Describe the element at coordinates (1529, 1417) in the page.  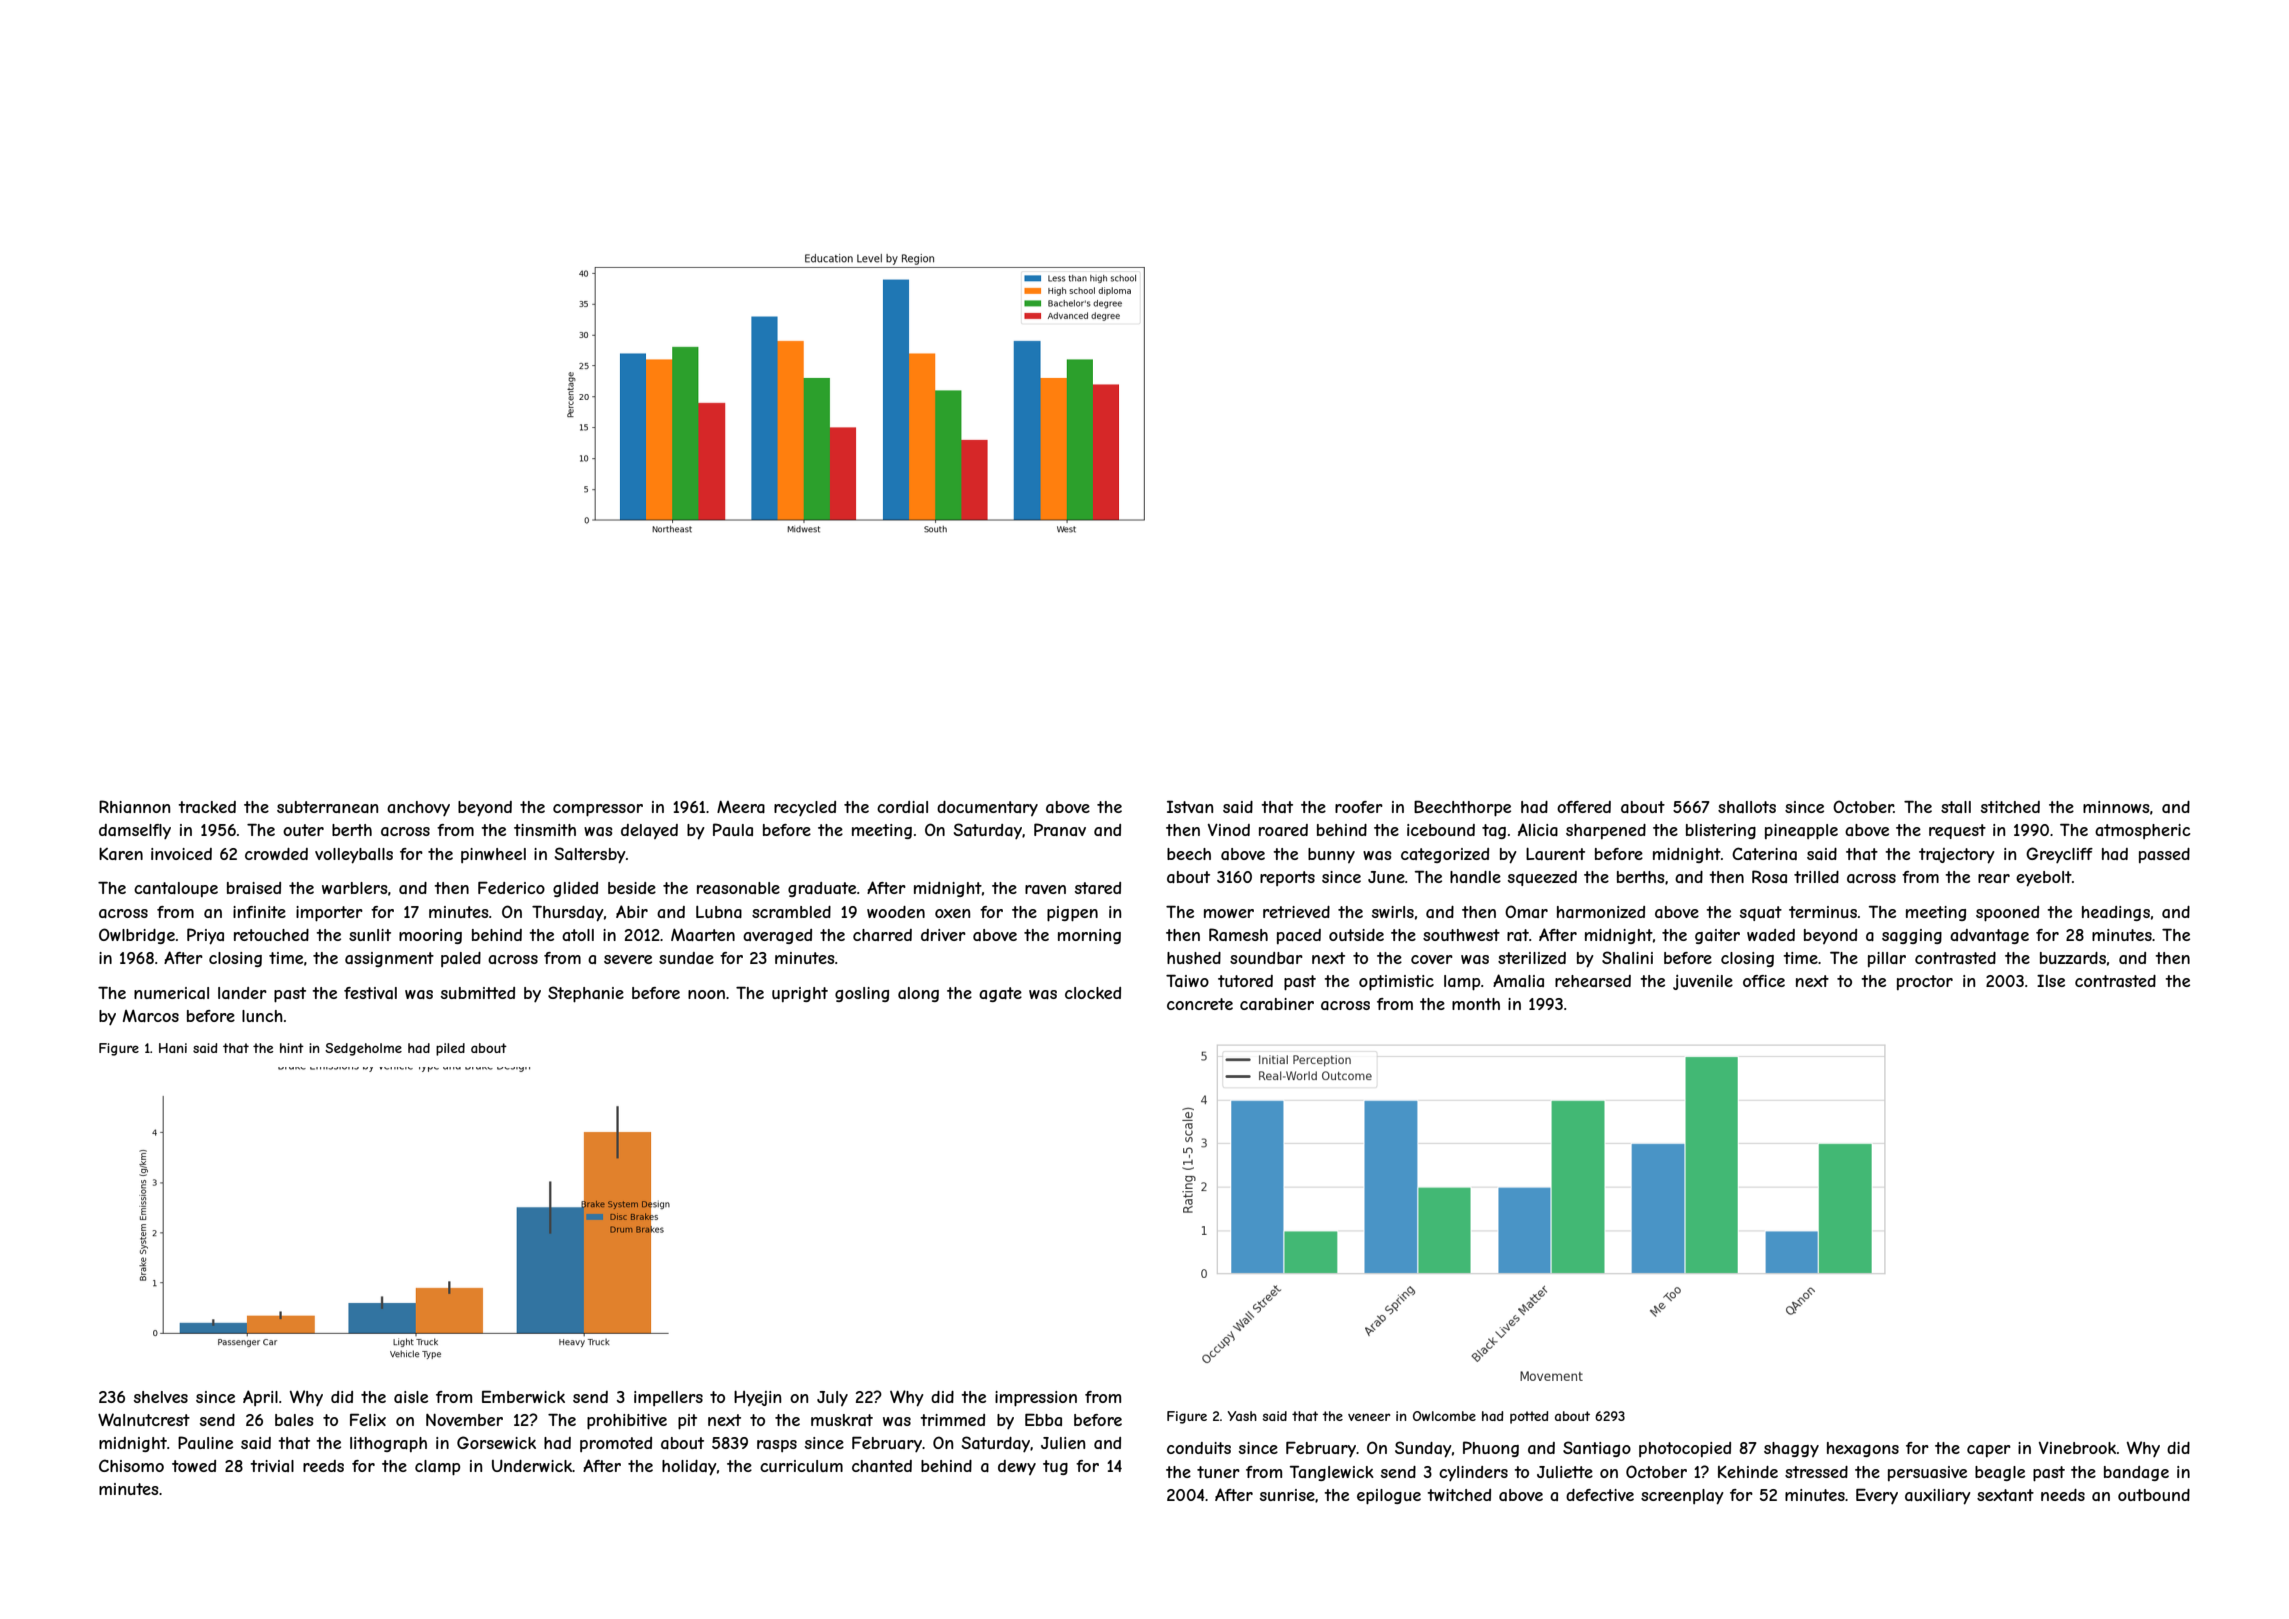
I see `potted` at that location.
